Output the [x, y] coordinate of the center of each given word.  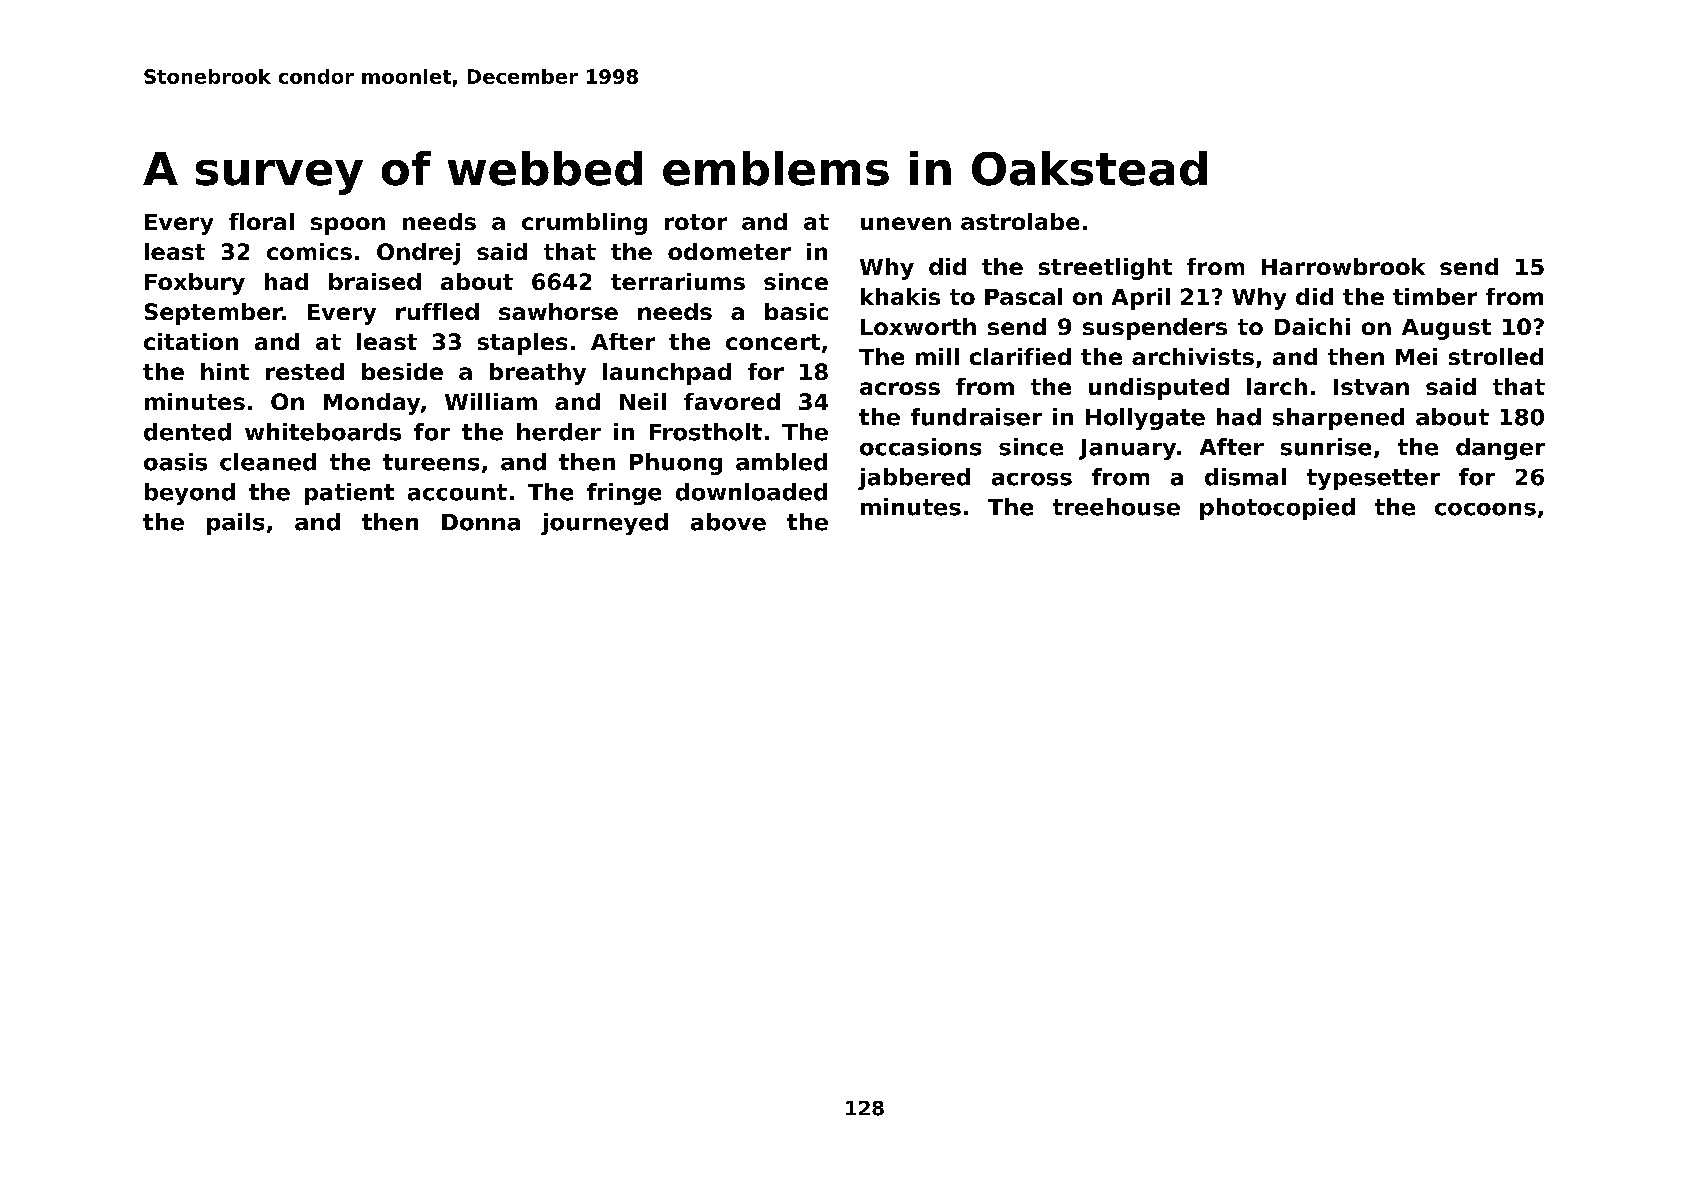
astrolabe [1020, 221]
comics [309, 251]
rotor [696, 222]
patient [349, 494]
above [728, 522]
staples [522, 344]
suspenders [1155, 329]
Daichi [1312, 326]
